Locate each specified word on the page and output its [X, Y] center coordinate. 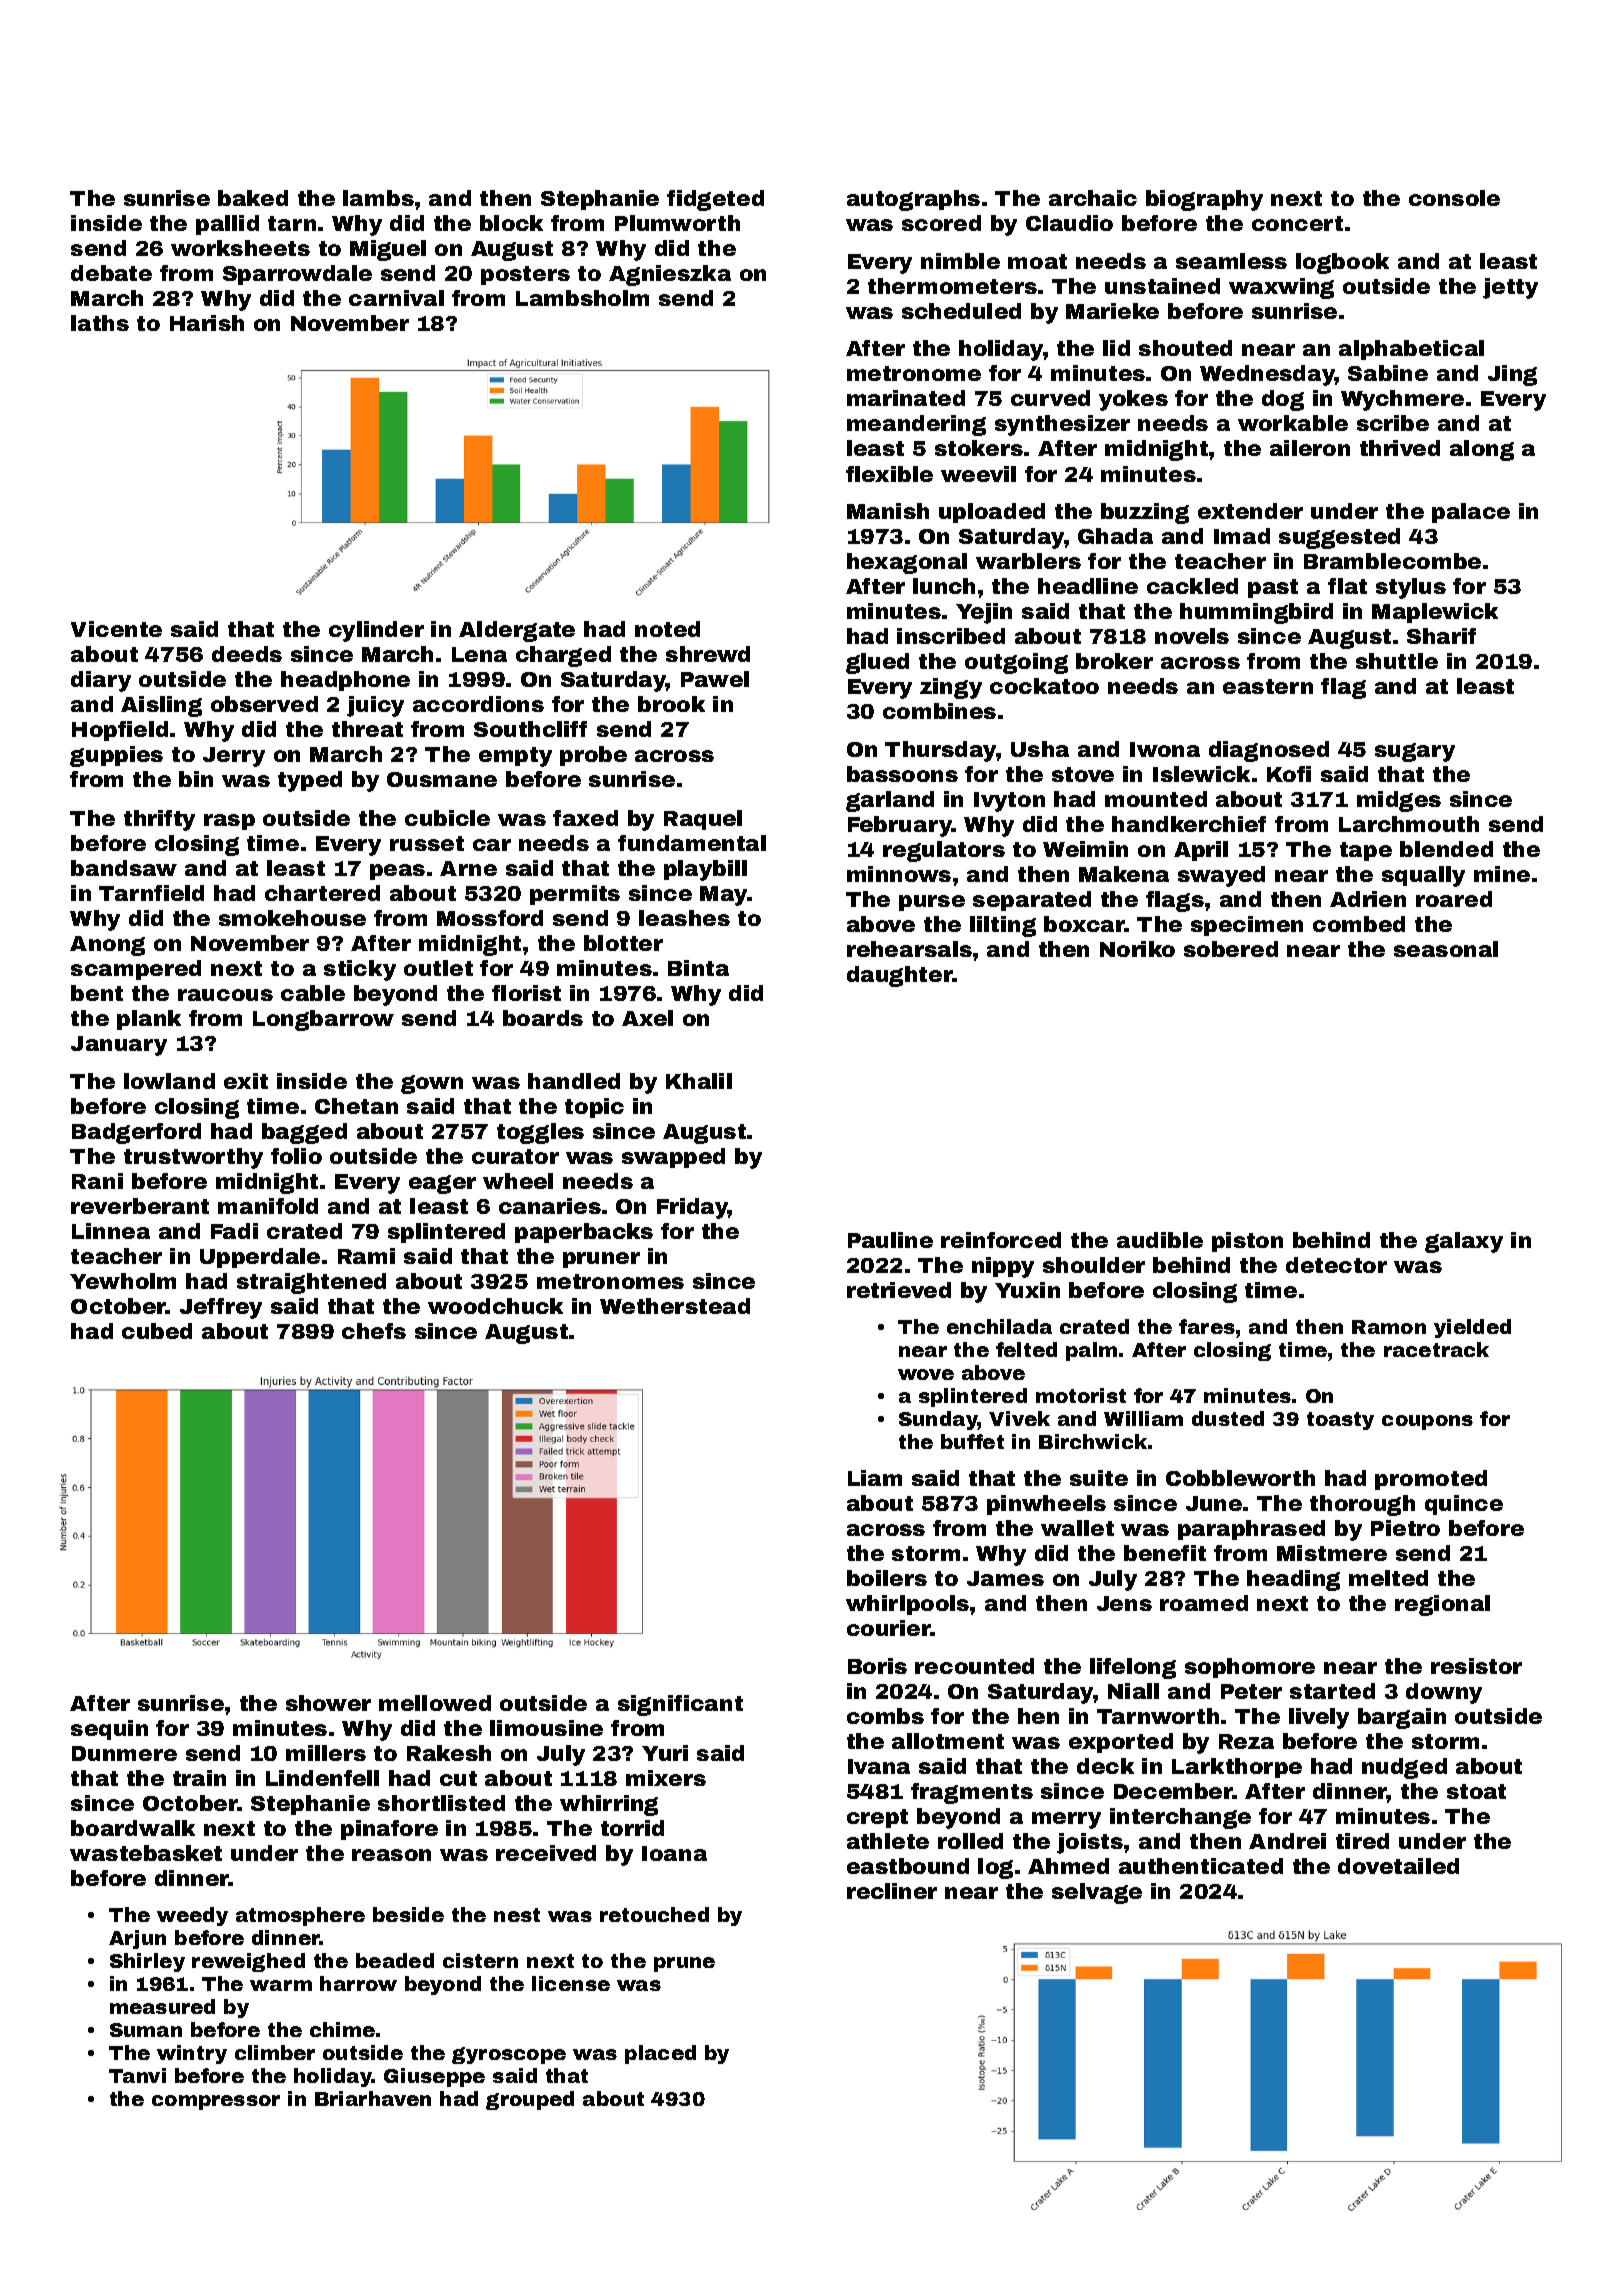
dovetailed [1398, 1866]
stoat [1476, 1791]
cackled [1192, 586]
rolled [970, 1841]
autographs [913, 200]
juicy [375, 706]
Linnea [111, 1231]
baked [253, 198]
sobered [1231, 949]
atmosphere [300, 1916]
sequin [109, 1730]
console [1454, 198]
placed [660, 2054]
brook [671, 704]
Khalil [699, 1081]
